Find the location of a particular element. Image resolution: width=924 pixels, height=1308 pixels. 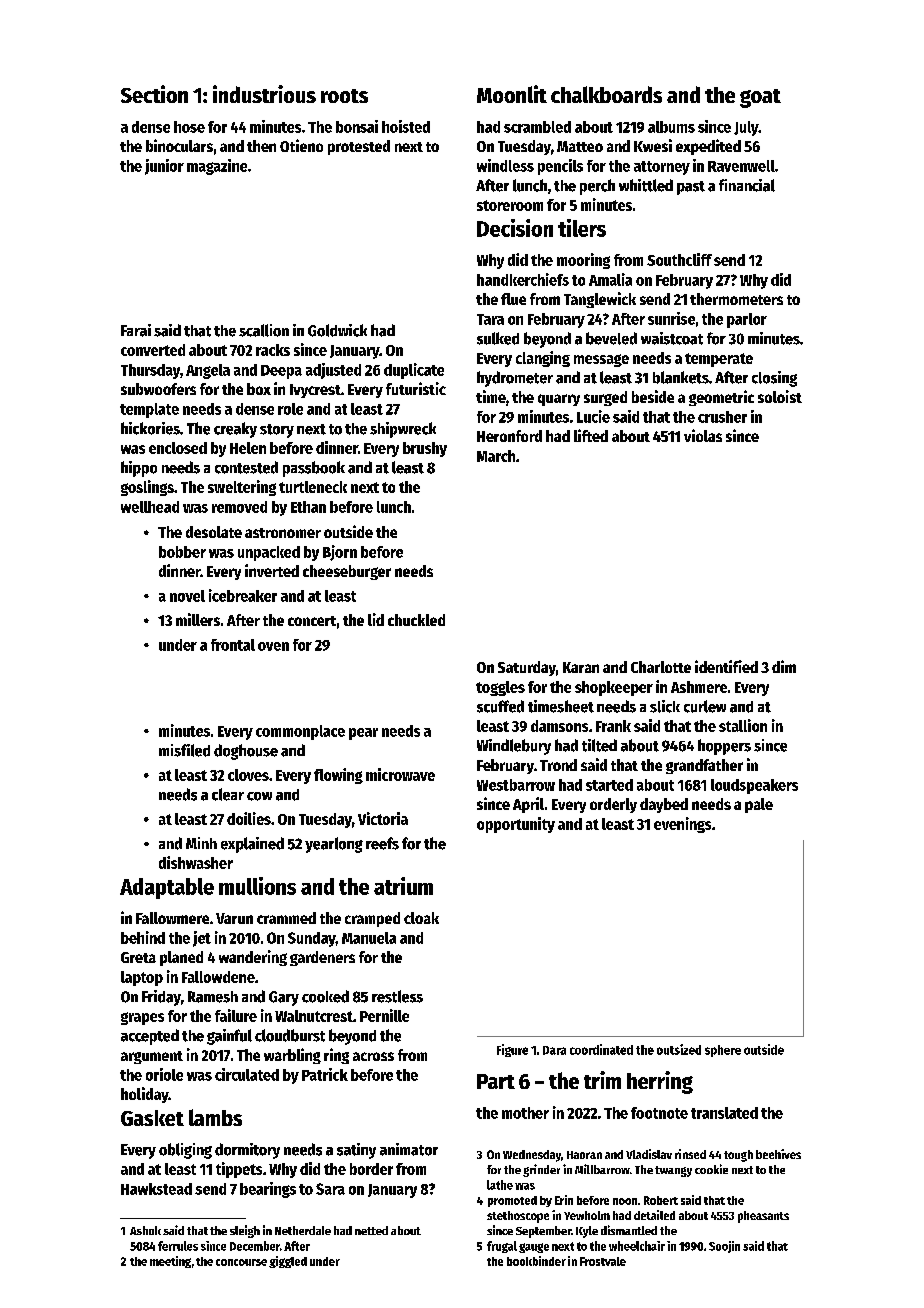

sphere is located at coordinates (723, 1051).
